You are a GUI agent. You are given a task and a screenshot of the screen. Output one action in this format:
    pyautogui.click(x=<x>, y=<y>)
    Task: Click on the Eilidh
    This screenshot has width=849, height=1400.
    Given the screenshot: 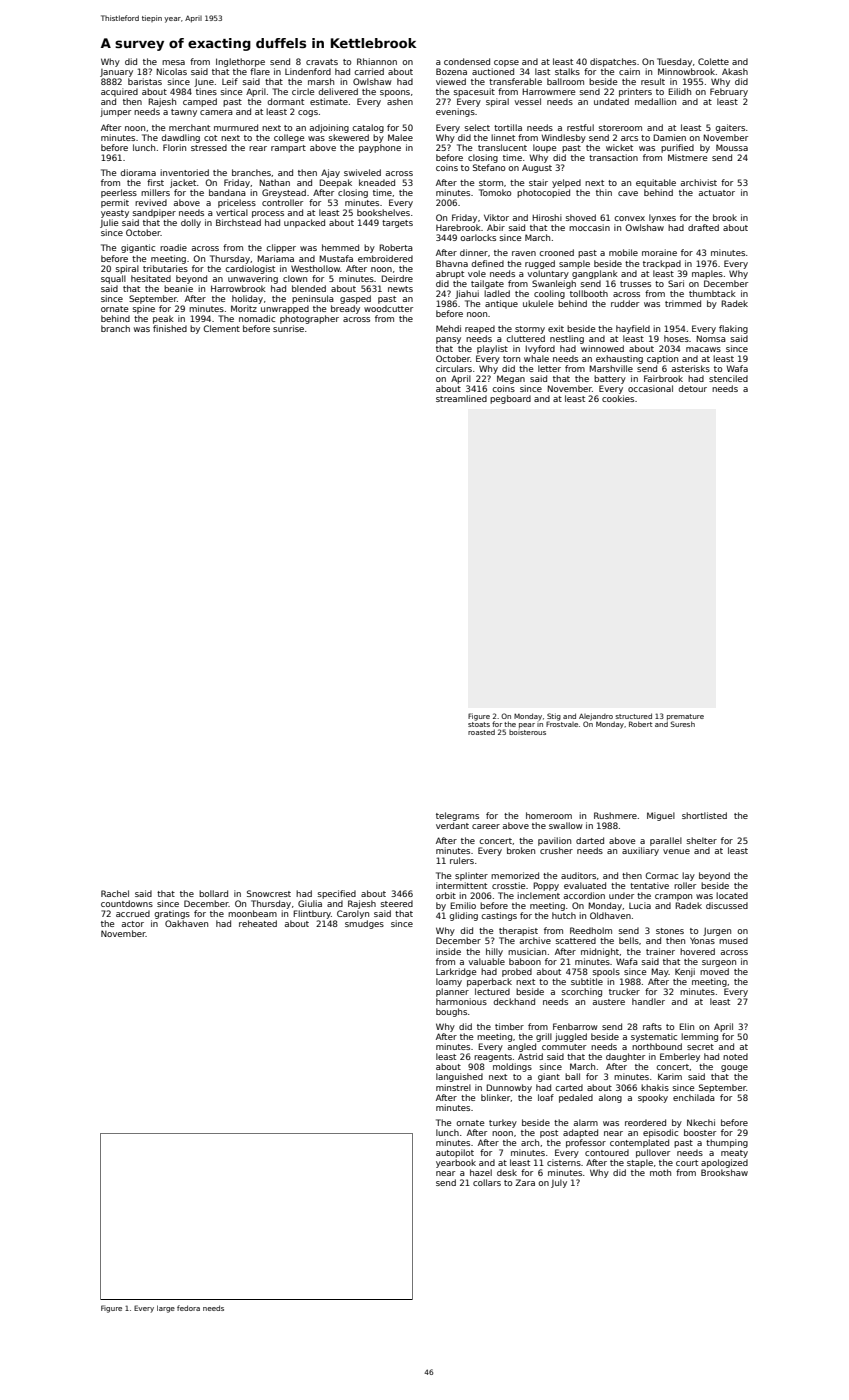 What is the action you would take?
    pyautogui.click(x=679, y=91)
